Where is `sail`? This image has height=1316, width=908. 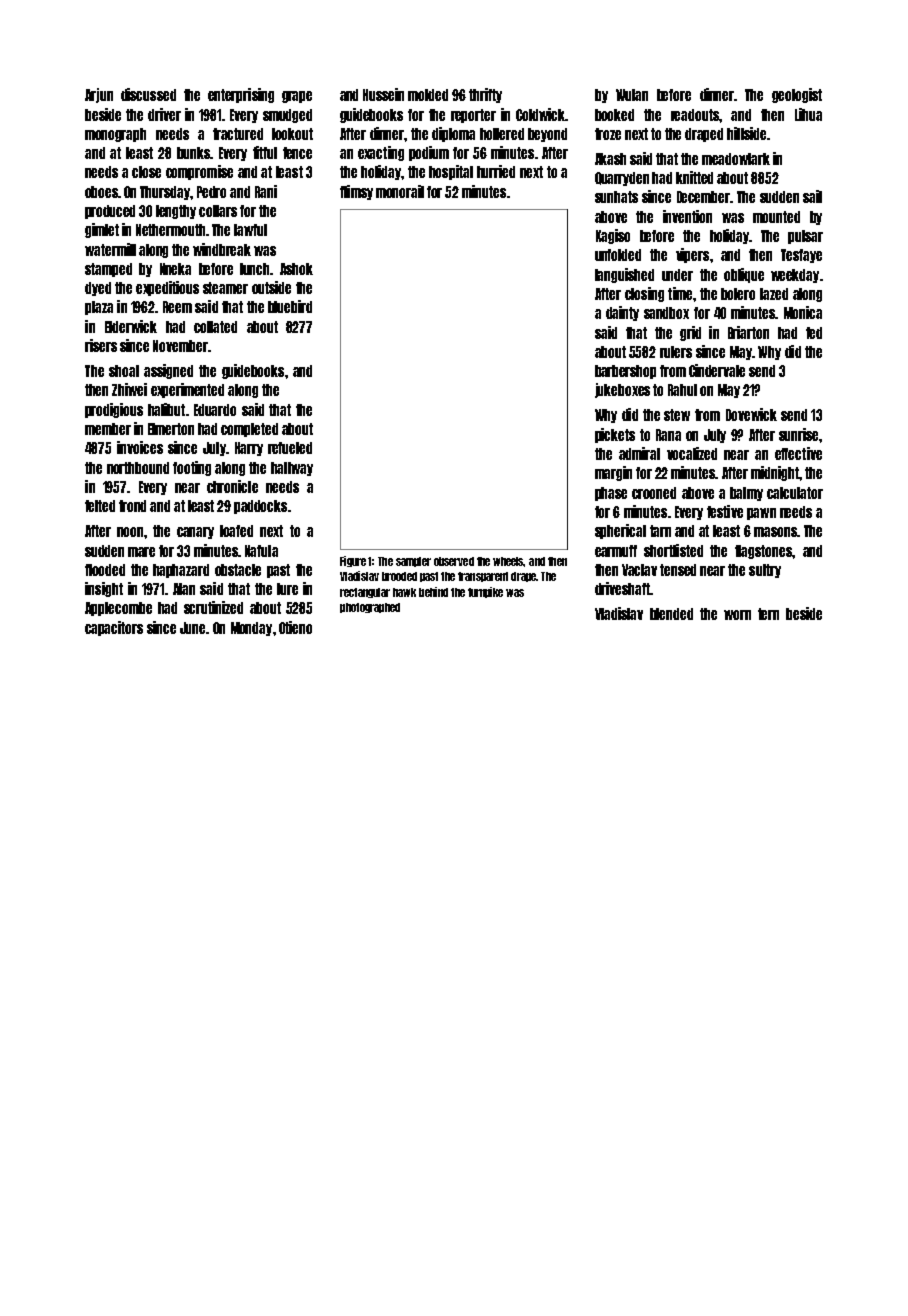
sail is located at coordinates (812, 196).
